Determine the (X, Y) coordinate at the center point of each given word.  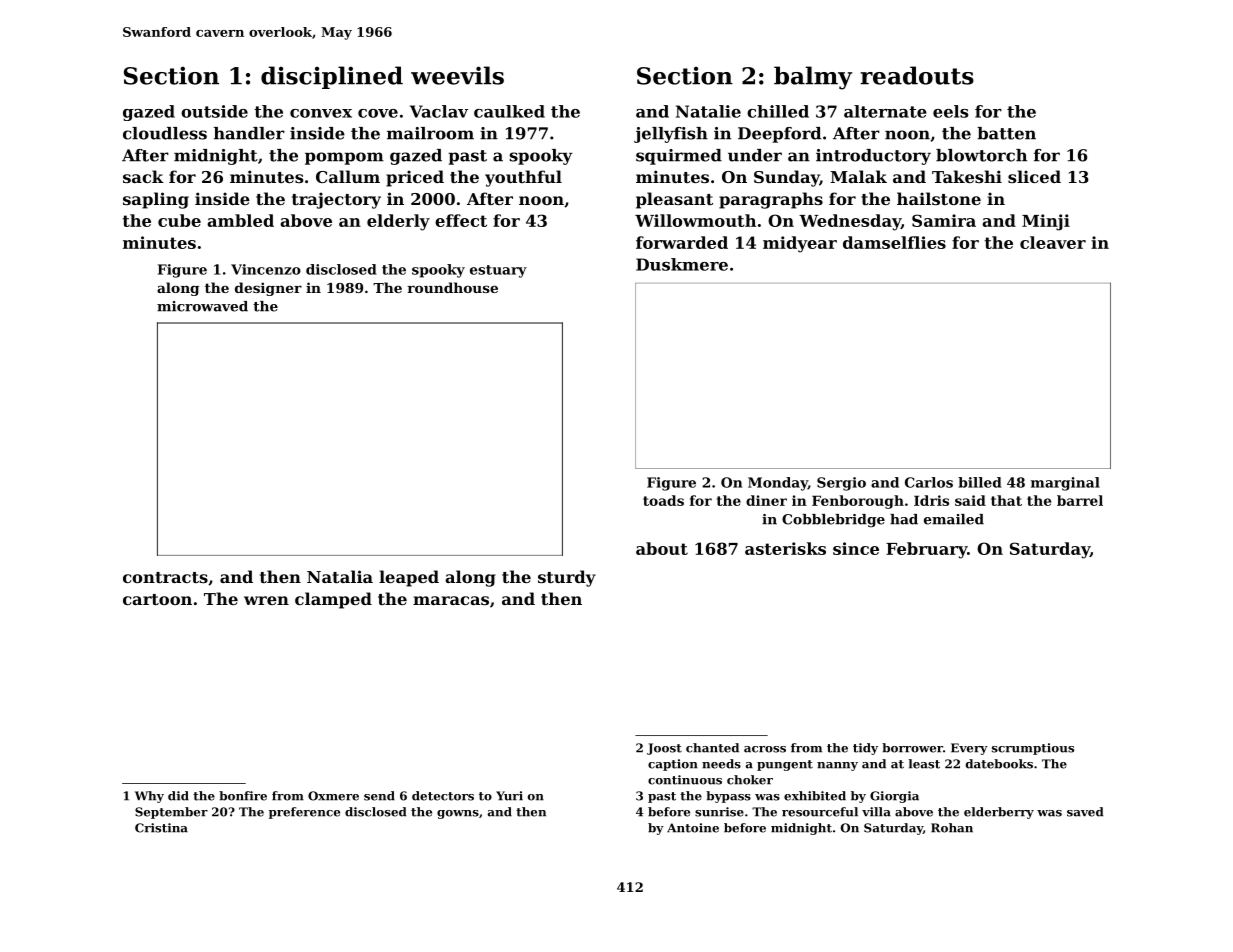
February (926, 550)
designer (268, 289)
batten (1006, 133)
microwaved (202, 306)
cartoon (157, 599)
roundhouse (453, 287)
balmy (813, 78)
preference (304, 813)
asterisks (785, 548)
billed (980, 482)
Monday (778, 484)
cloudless (165, 133)
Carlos (929, 482)
